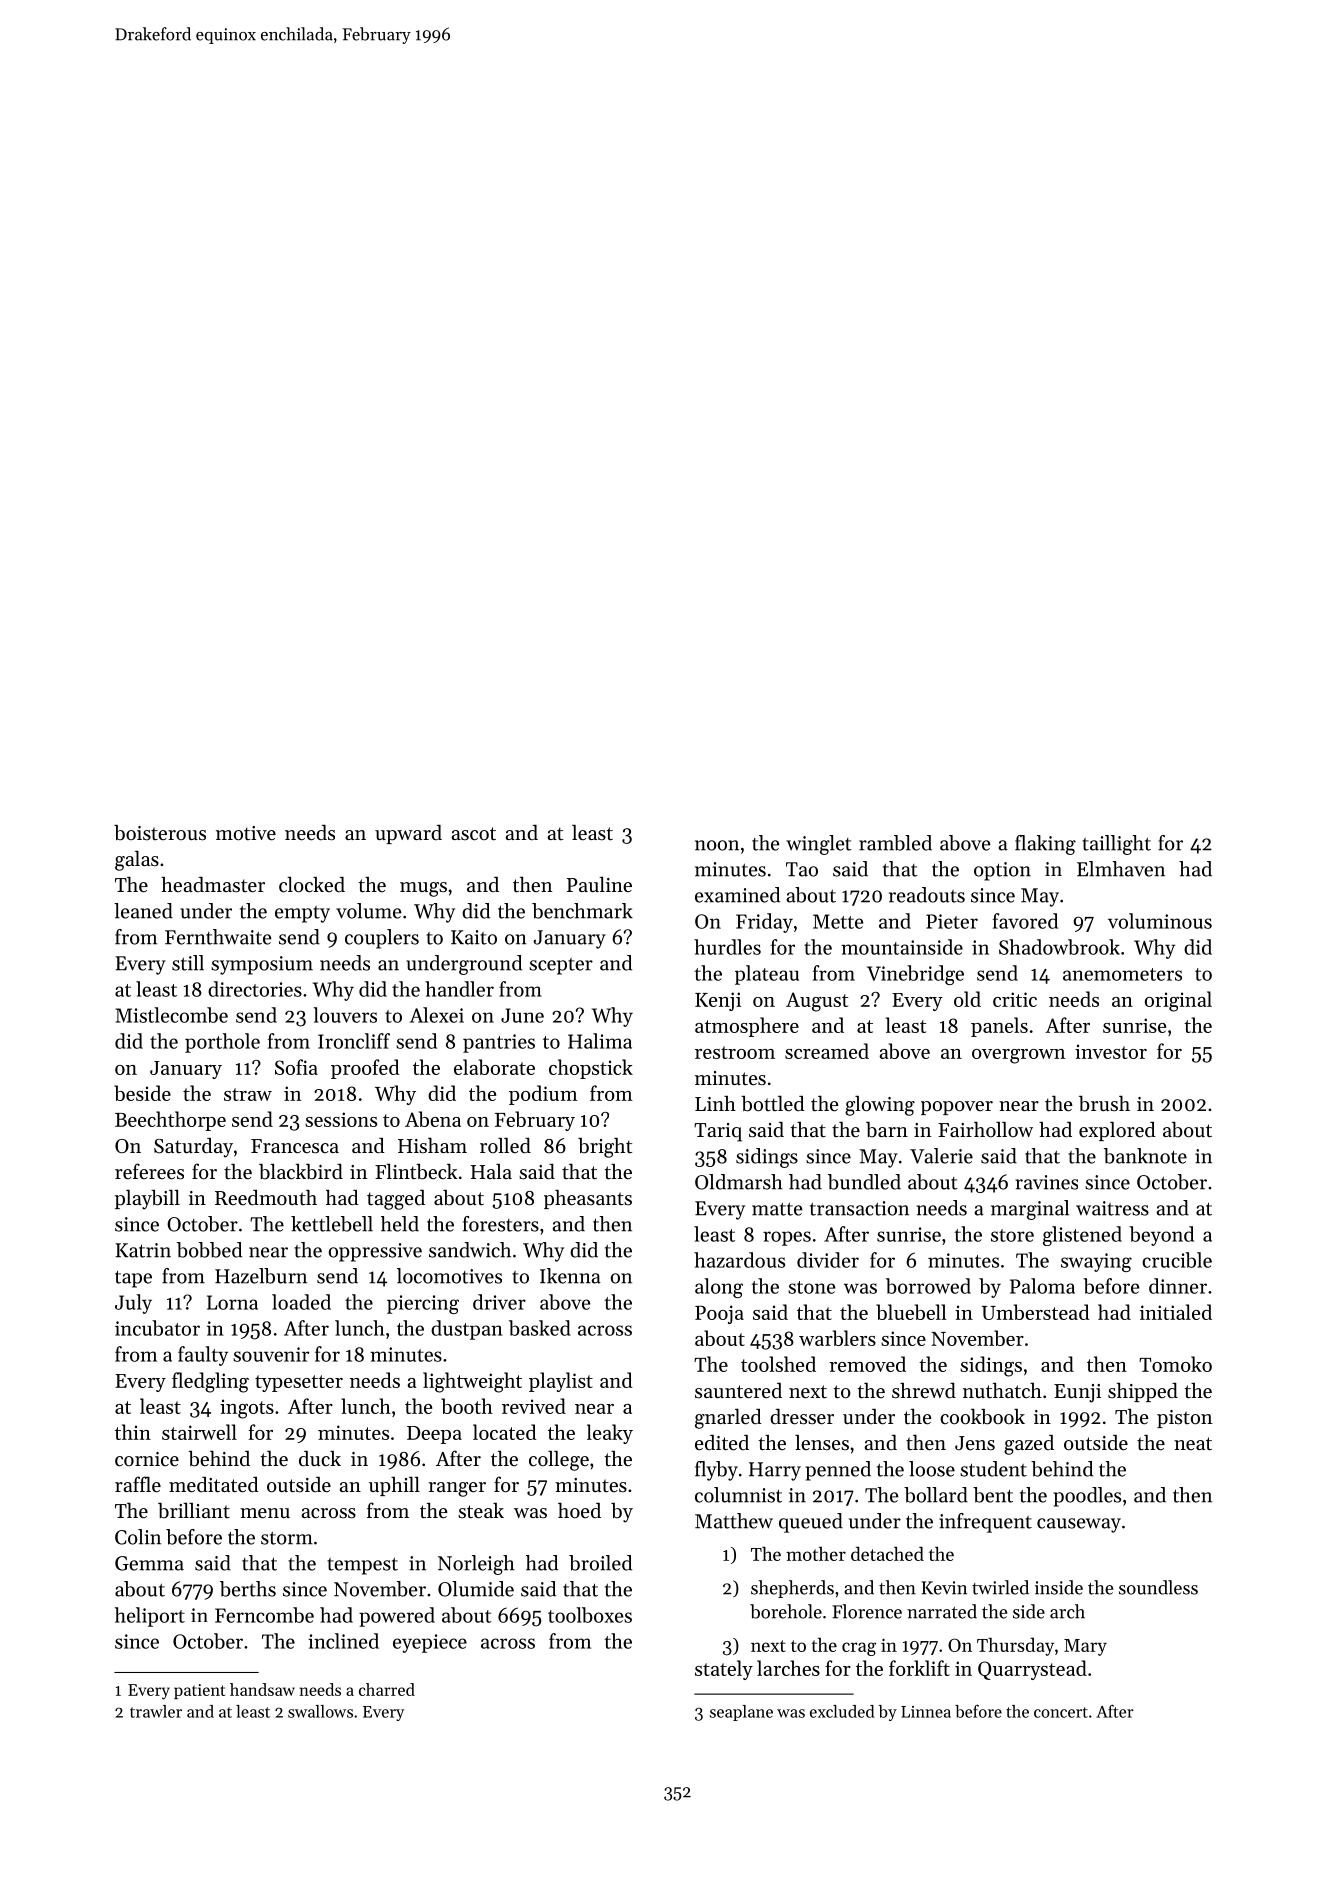 The height and width of the page is (1877, 1327). Describe the element at coordinates (1045, 845) in the page. I see `flaking` at that location.
